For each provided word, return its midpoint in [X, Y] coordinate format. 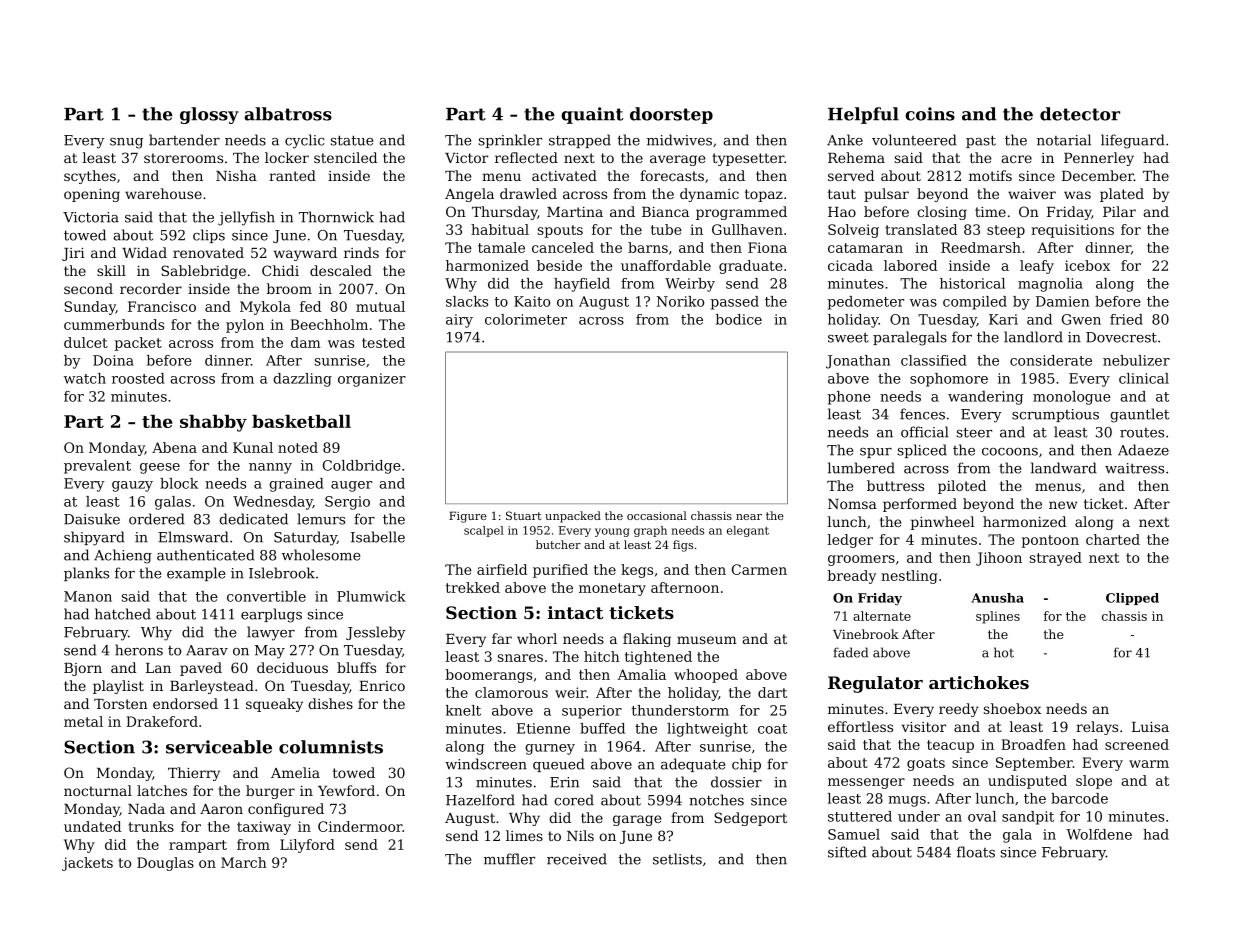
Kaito [532, 301]
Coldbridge [362, 467]
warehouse [163, 193]
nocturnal [98, 790]
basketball [301, 421]
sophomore [949, 380]
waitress [1134, 468]
